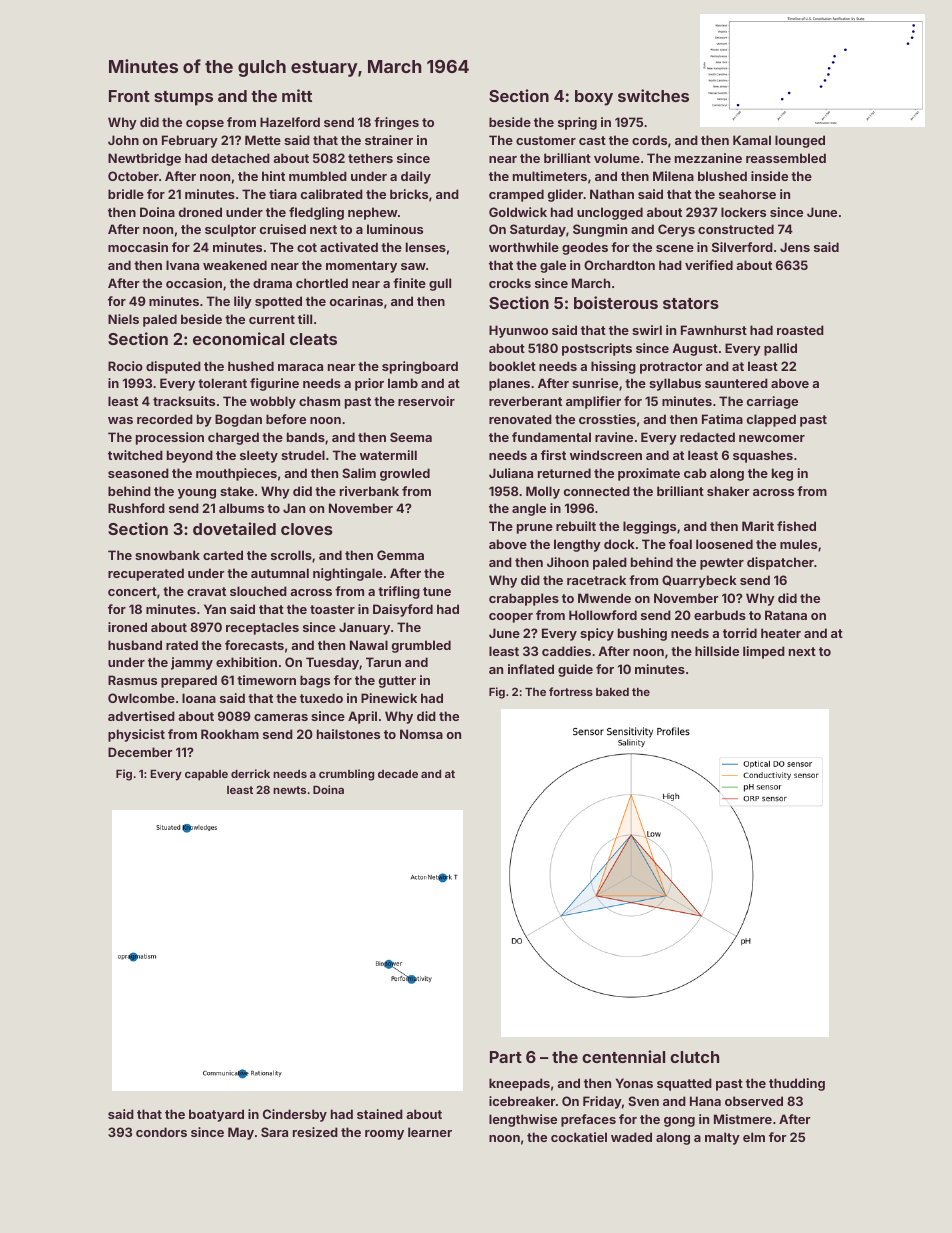  I want to click on inflated, so click(531, 669).
